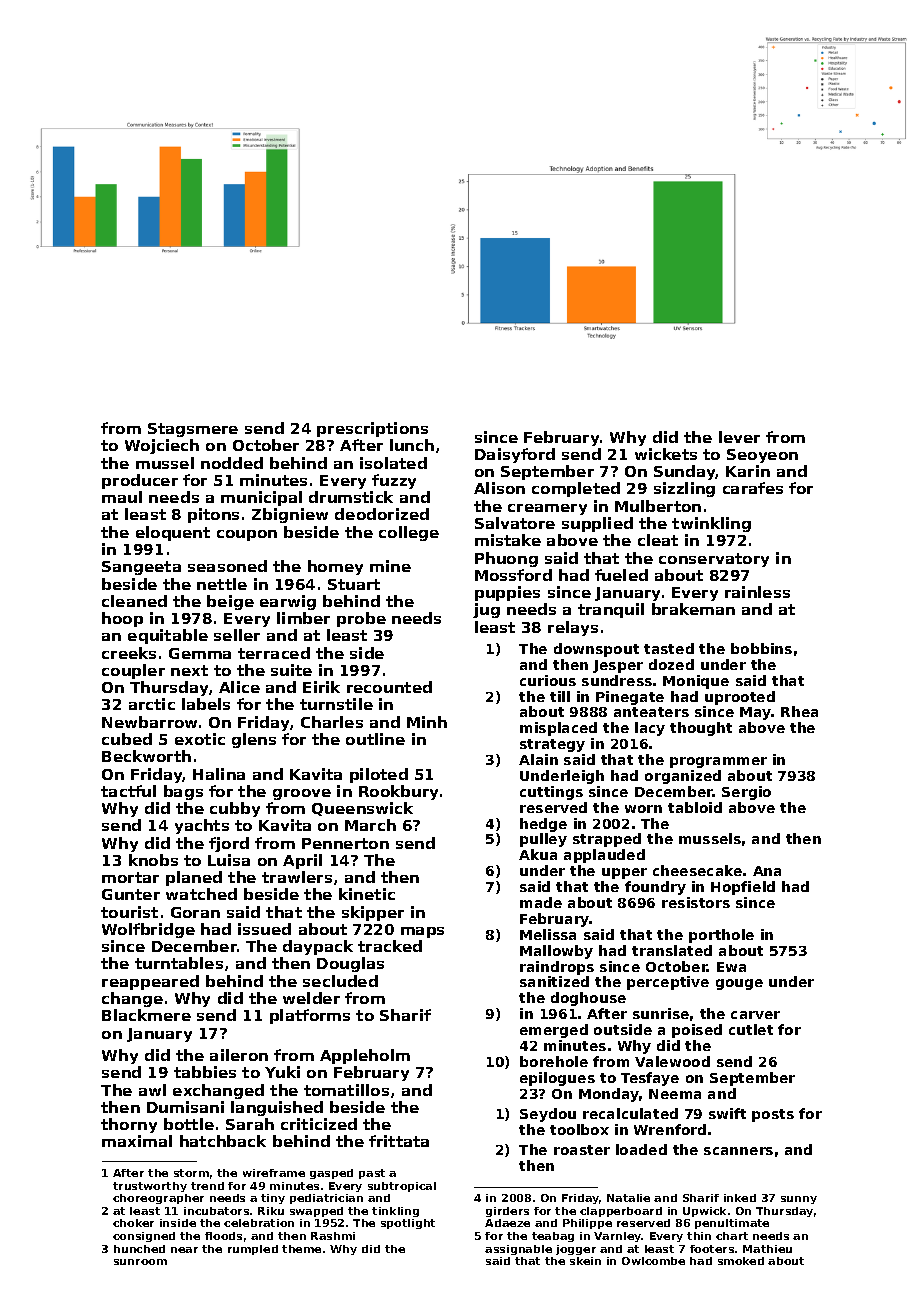  Describe the element at coordinates (264, 929) in the screenshot. I see `issued` at that location.
